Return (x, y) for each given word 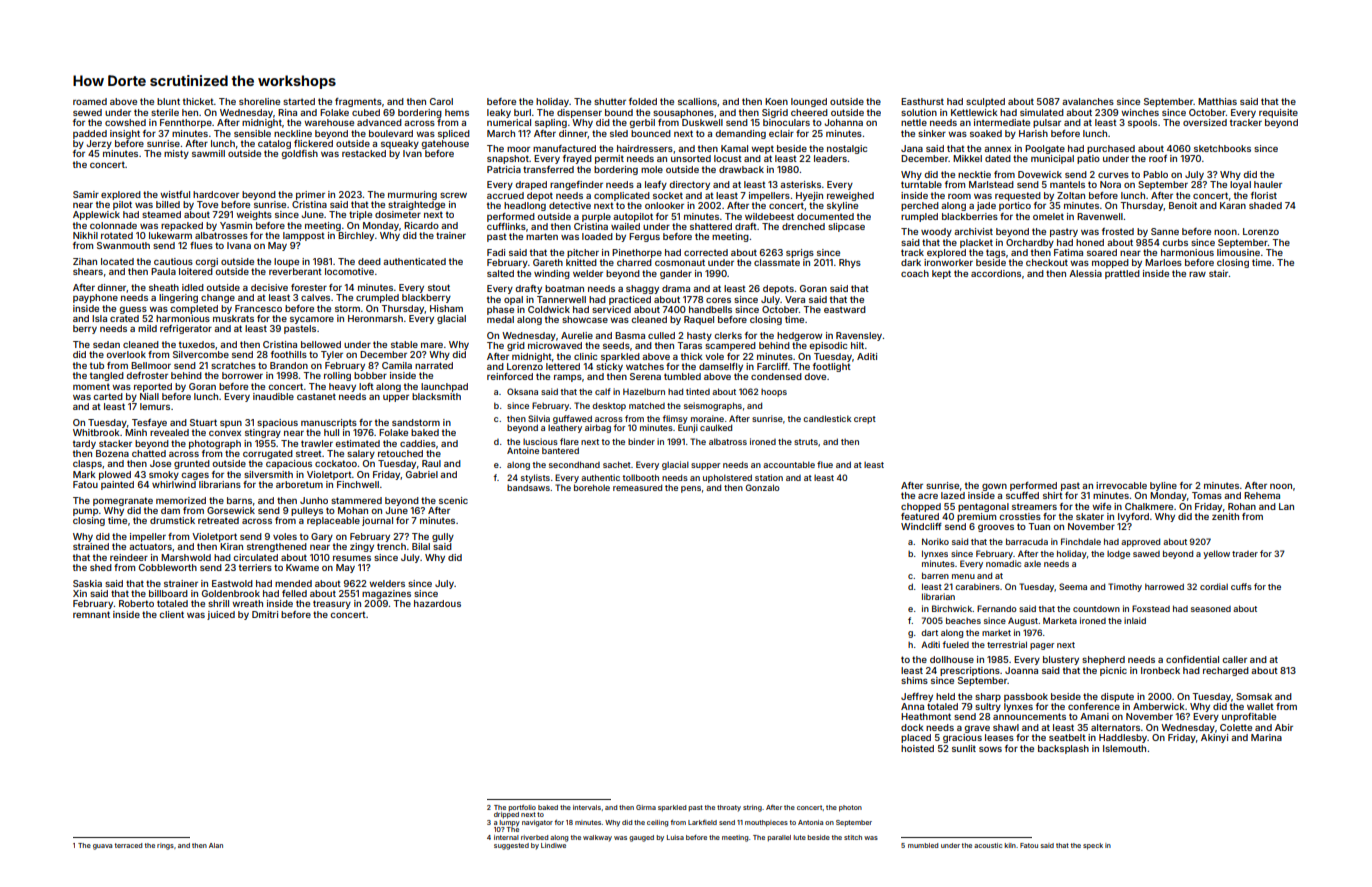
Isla (99, 318)
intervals (587, 807)
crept (865, 420)
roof (1158, 158)
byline (1163, 486)
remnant (91, 614)
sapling (551, 123)
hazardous (437, 603)
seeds (616, 345)
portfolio (522, 808)
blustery (1061, 660)
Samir (86, 194)
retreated (218, 520)
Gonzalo (763, 487)
